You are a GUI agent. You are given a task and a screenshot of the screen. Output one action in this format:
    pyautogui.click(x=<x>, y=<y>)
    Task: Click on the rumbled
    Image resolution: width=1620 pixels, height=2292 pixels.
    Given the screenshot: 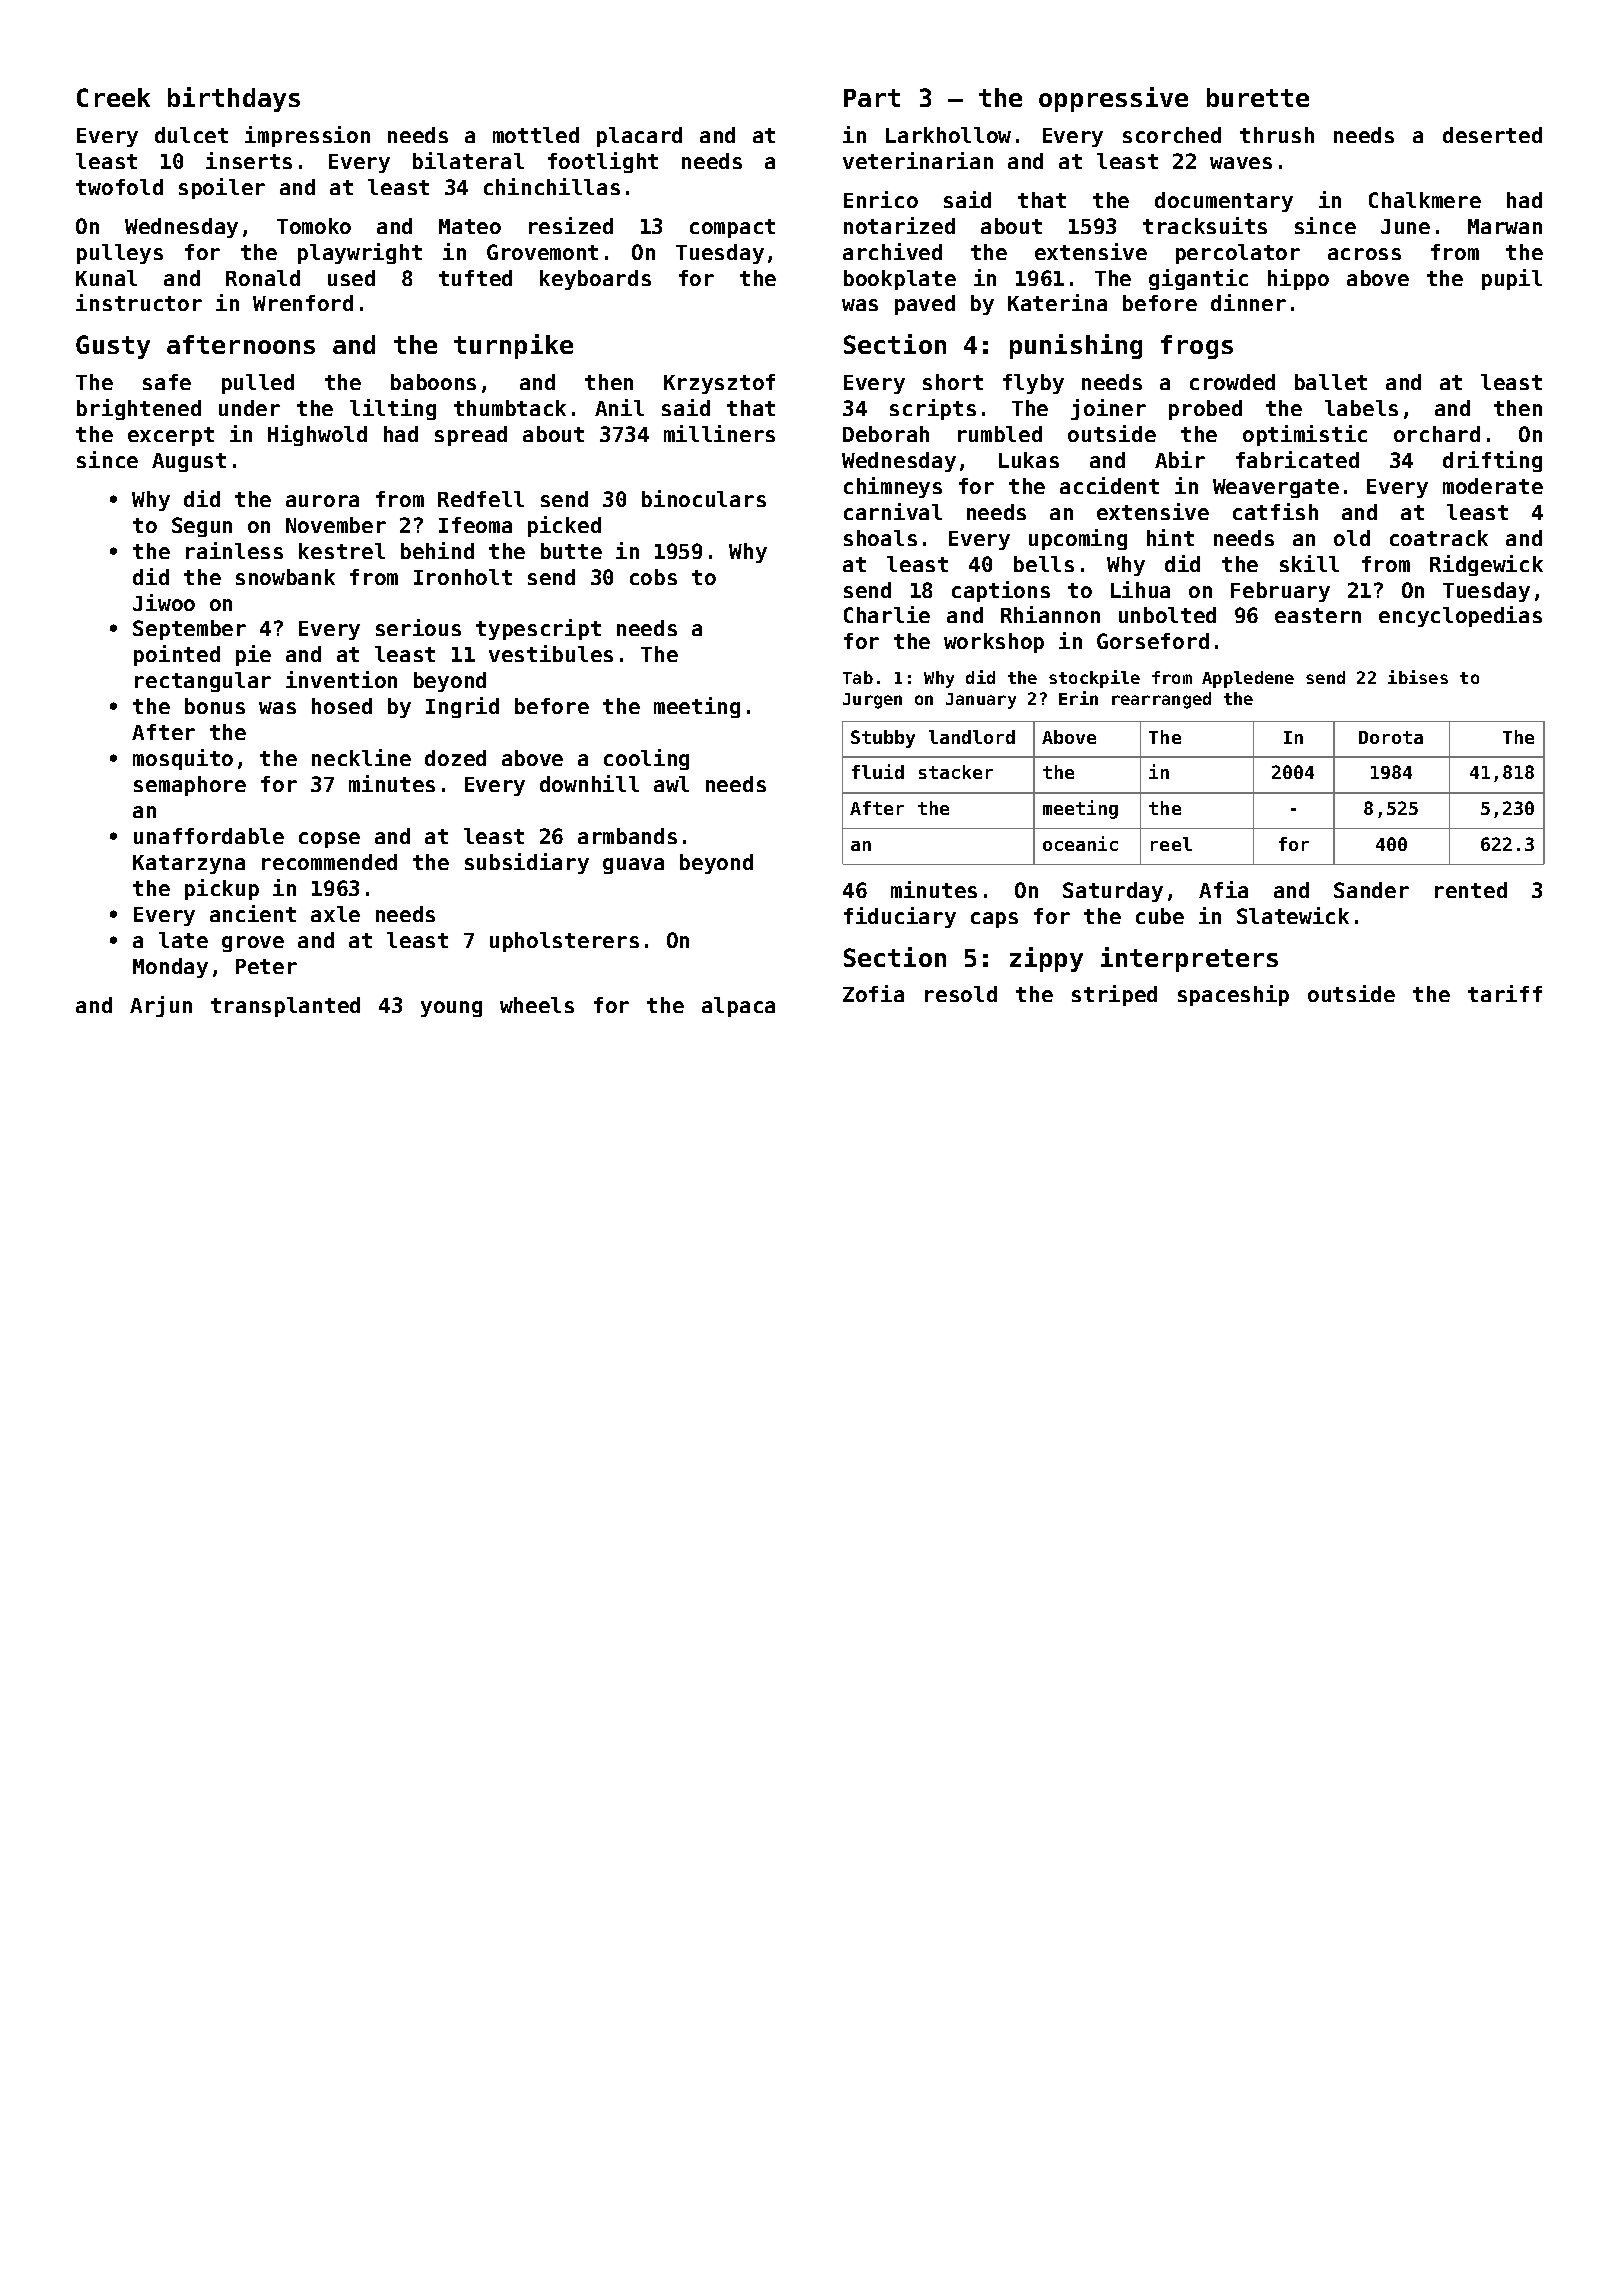 What is the action you would take?
    pyautogui.click(x=1000, y=434)
